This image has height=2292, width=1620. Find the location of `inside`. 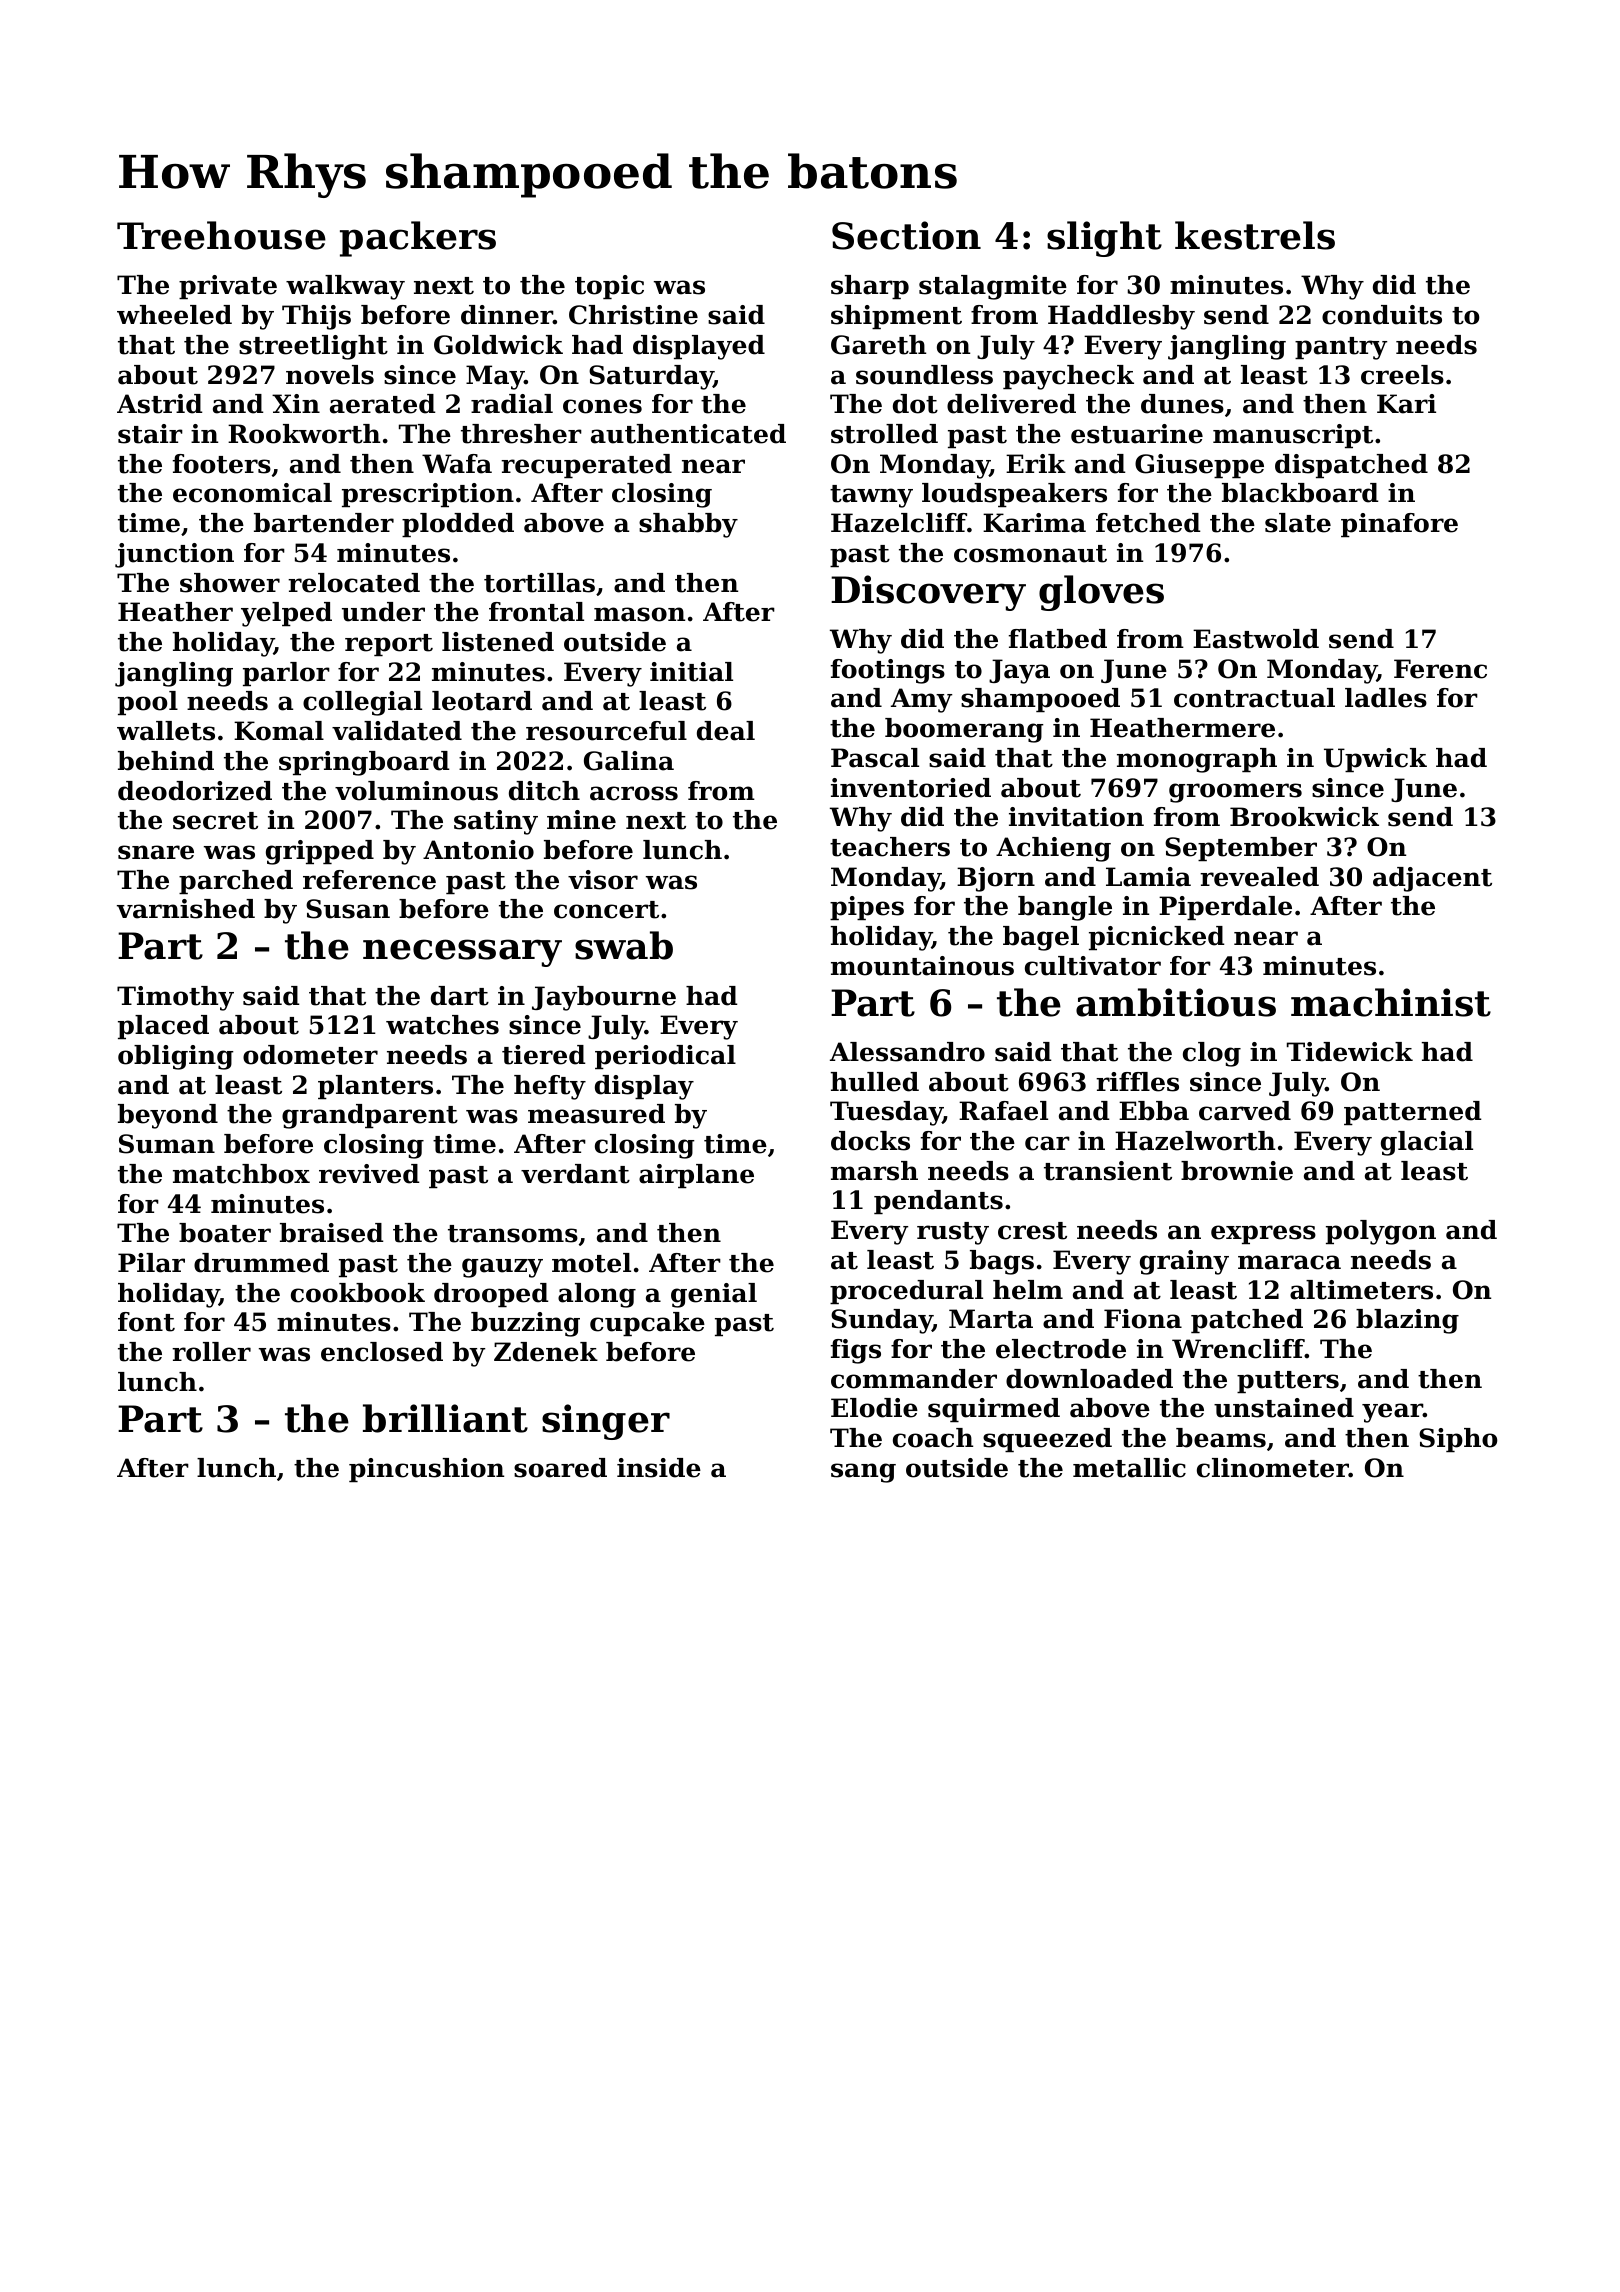

inside is located at coordinates (659, 1468).
